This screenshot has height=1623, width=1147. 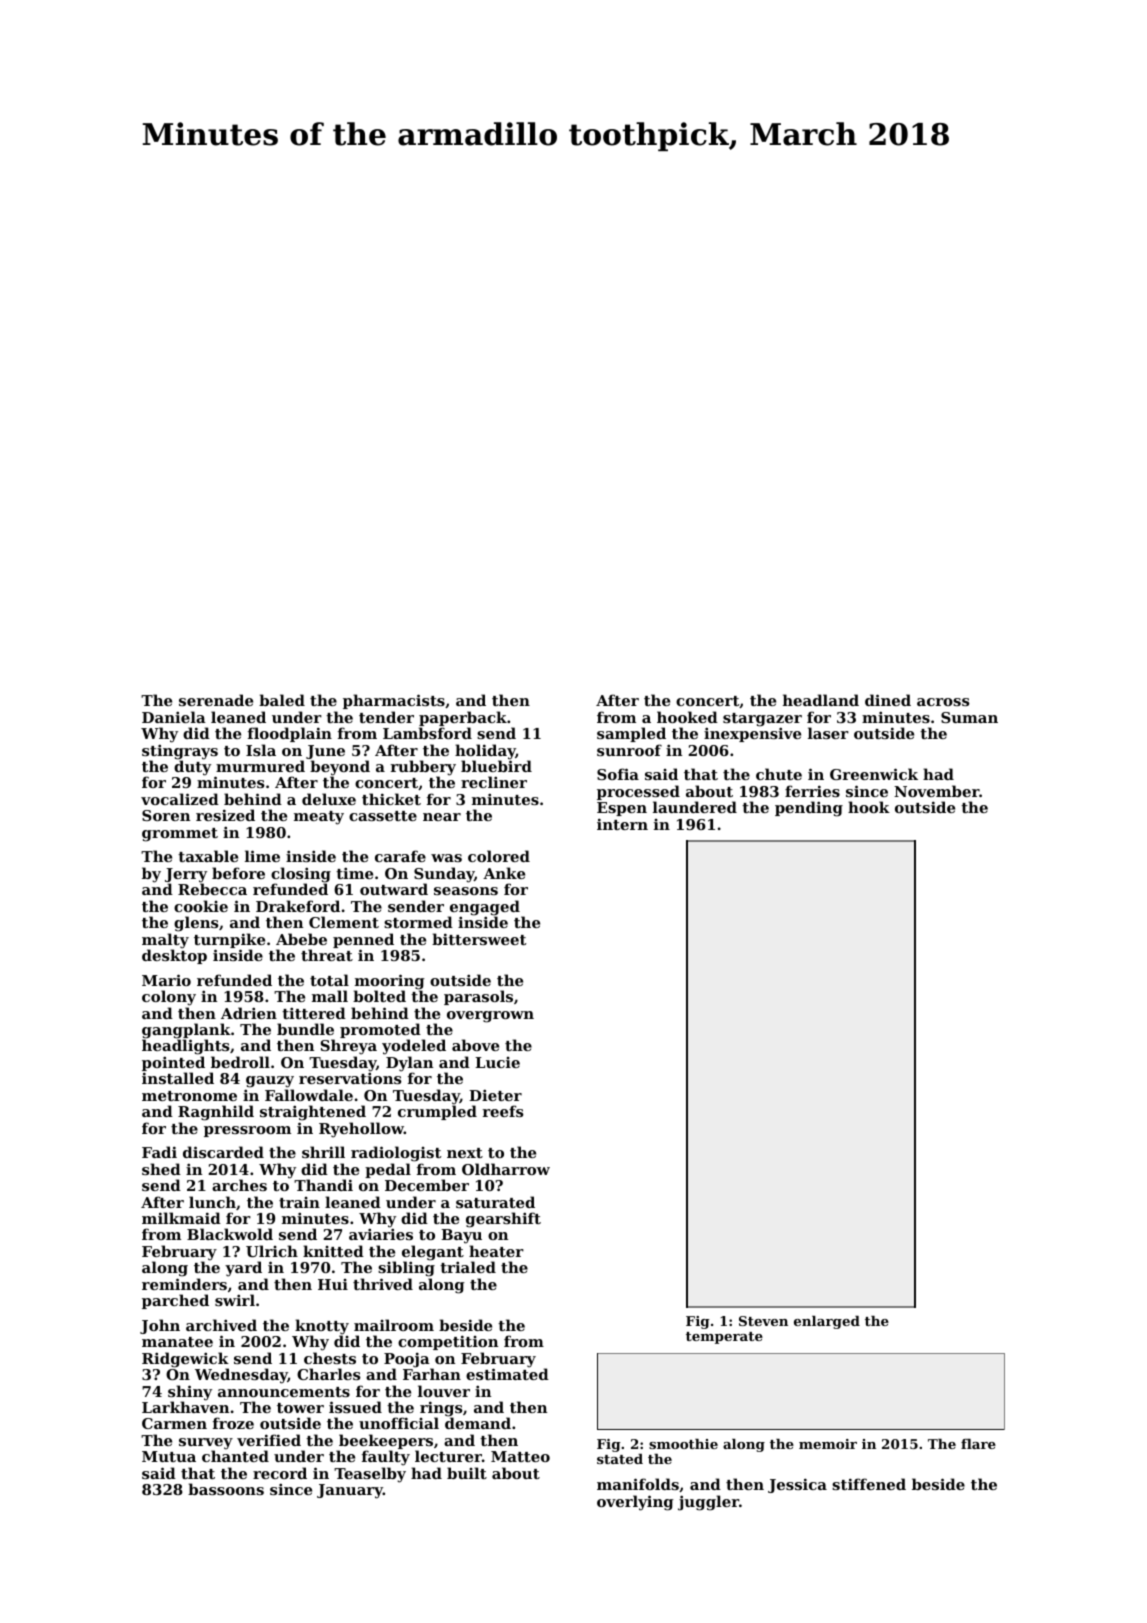 What do you see at coordinates (631, 734) in the screenshot?
I see `sampled` at bounding box center [631, 734].
